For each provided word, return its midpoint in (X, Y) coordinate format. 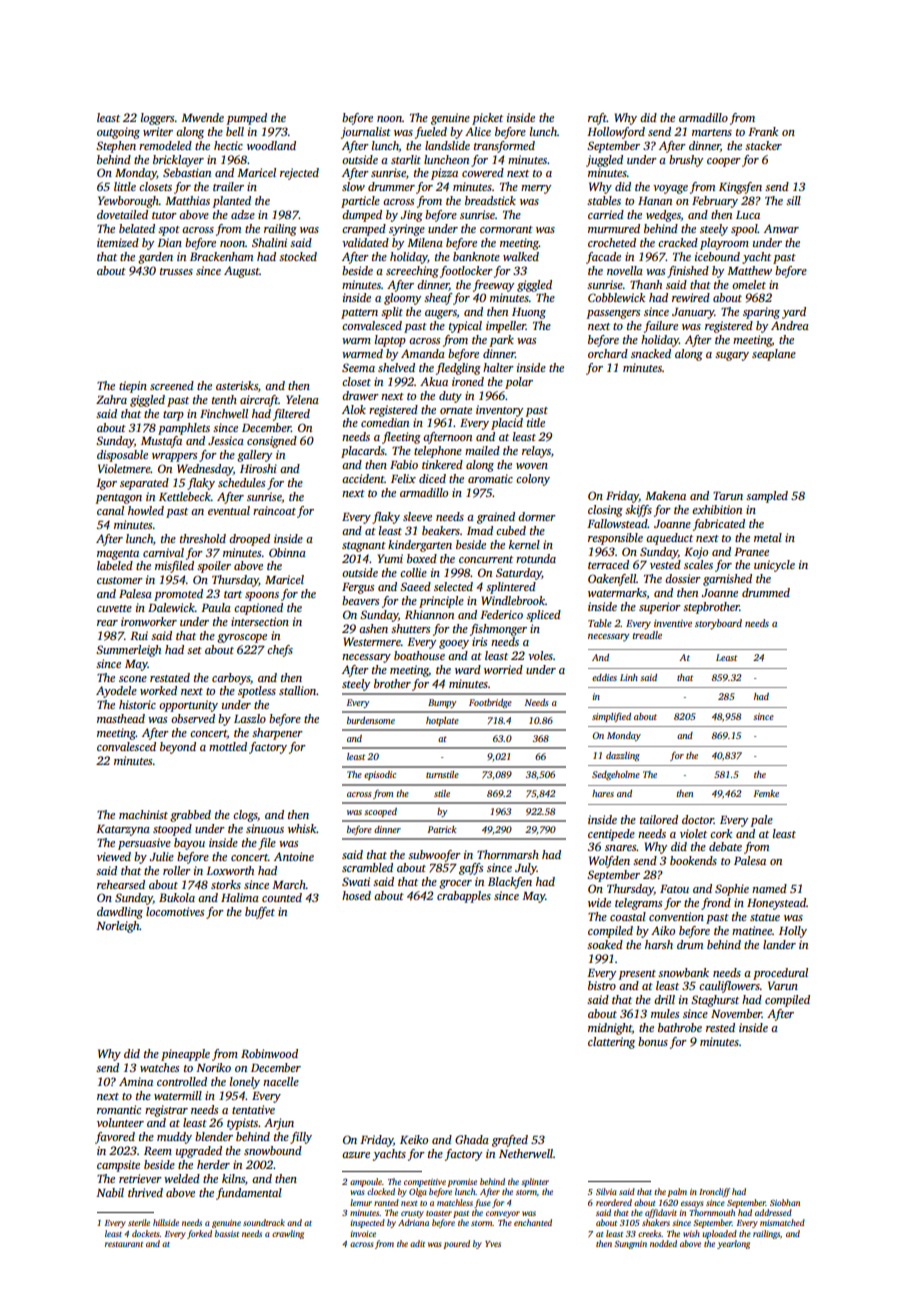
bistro (602, 985)
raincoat (274, 510)
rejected (299, 174)
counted (282, 897)
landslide (447, 145)
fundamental (249, 1194)
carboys (231, 679)
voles (540, 655)
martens (712, 132)
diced (432, 478)
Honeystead (776, 904)
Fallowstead (617, 523)
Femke (766, 793)
